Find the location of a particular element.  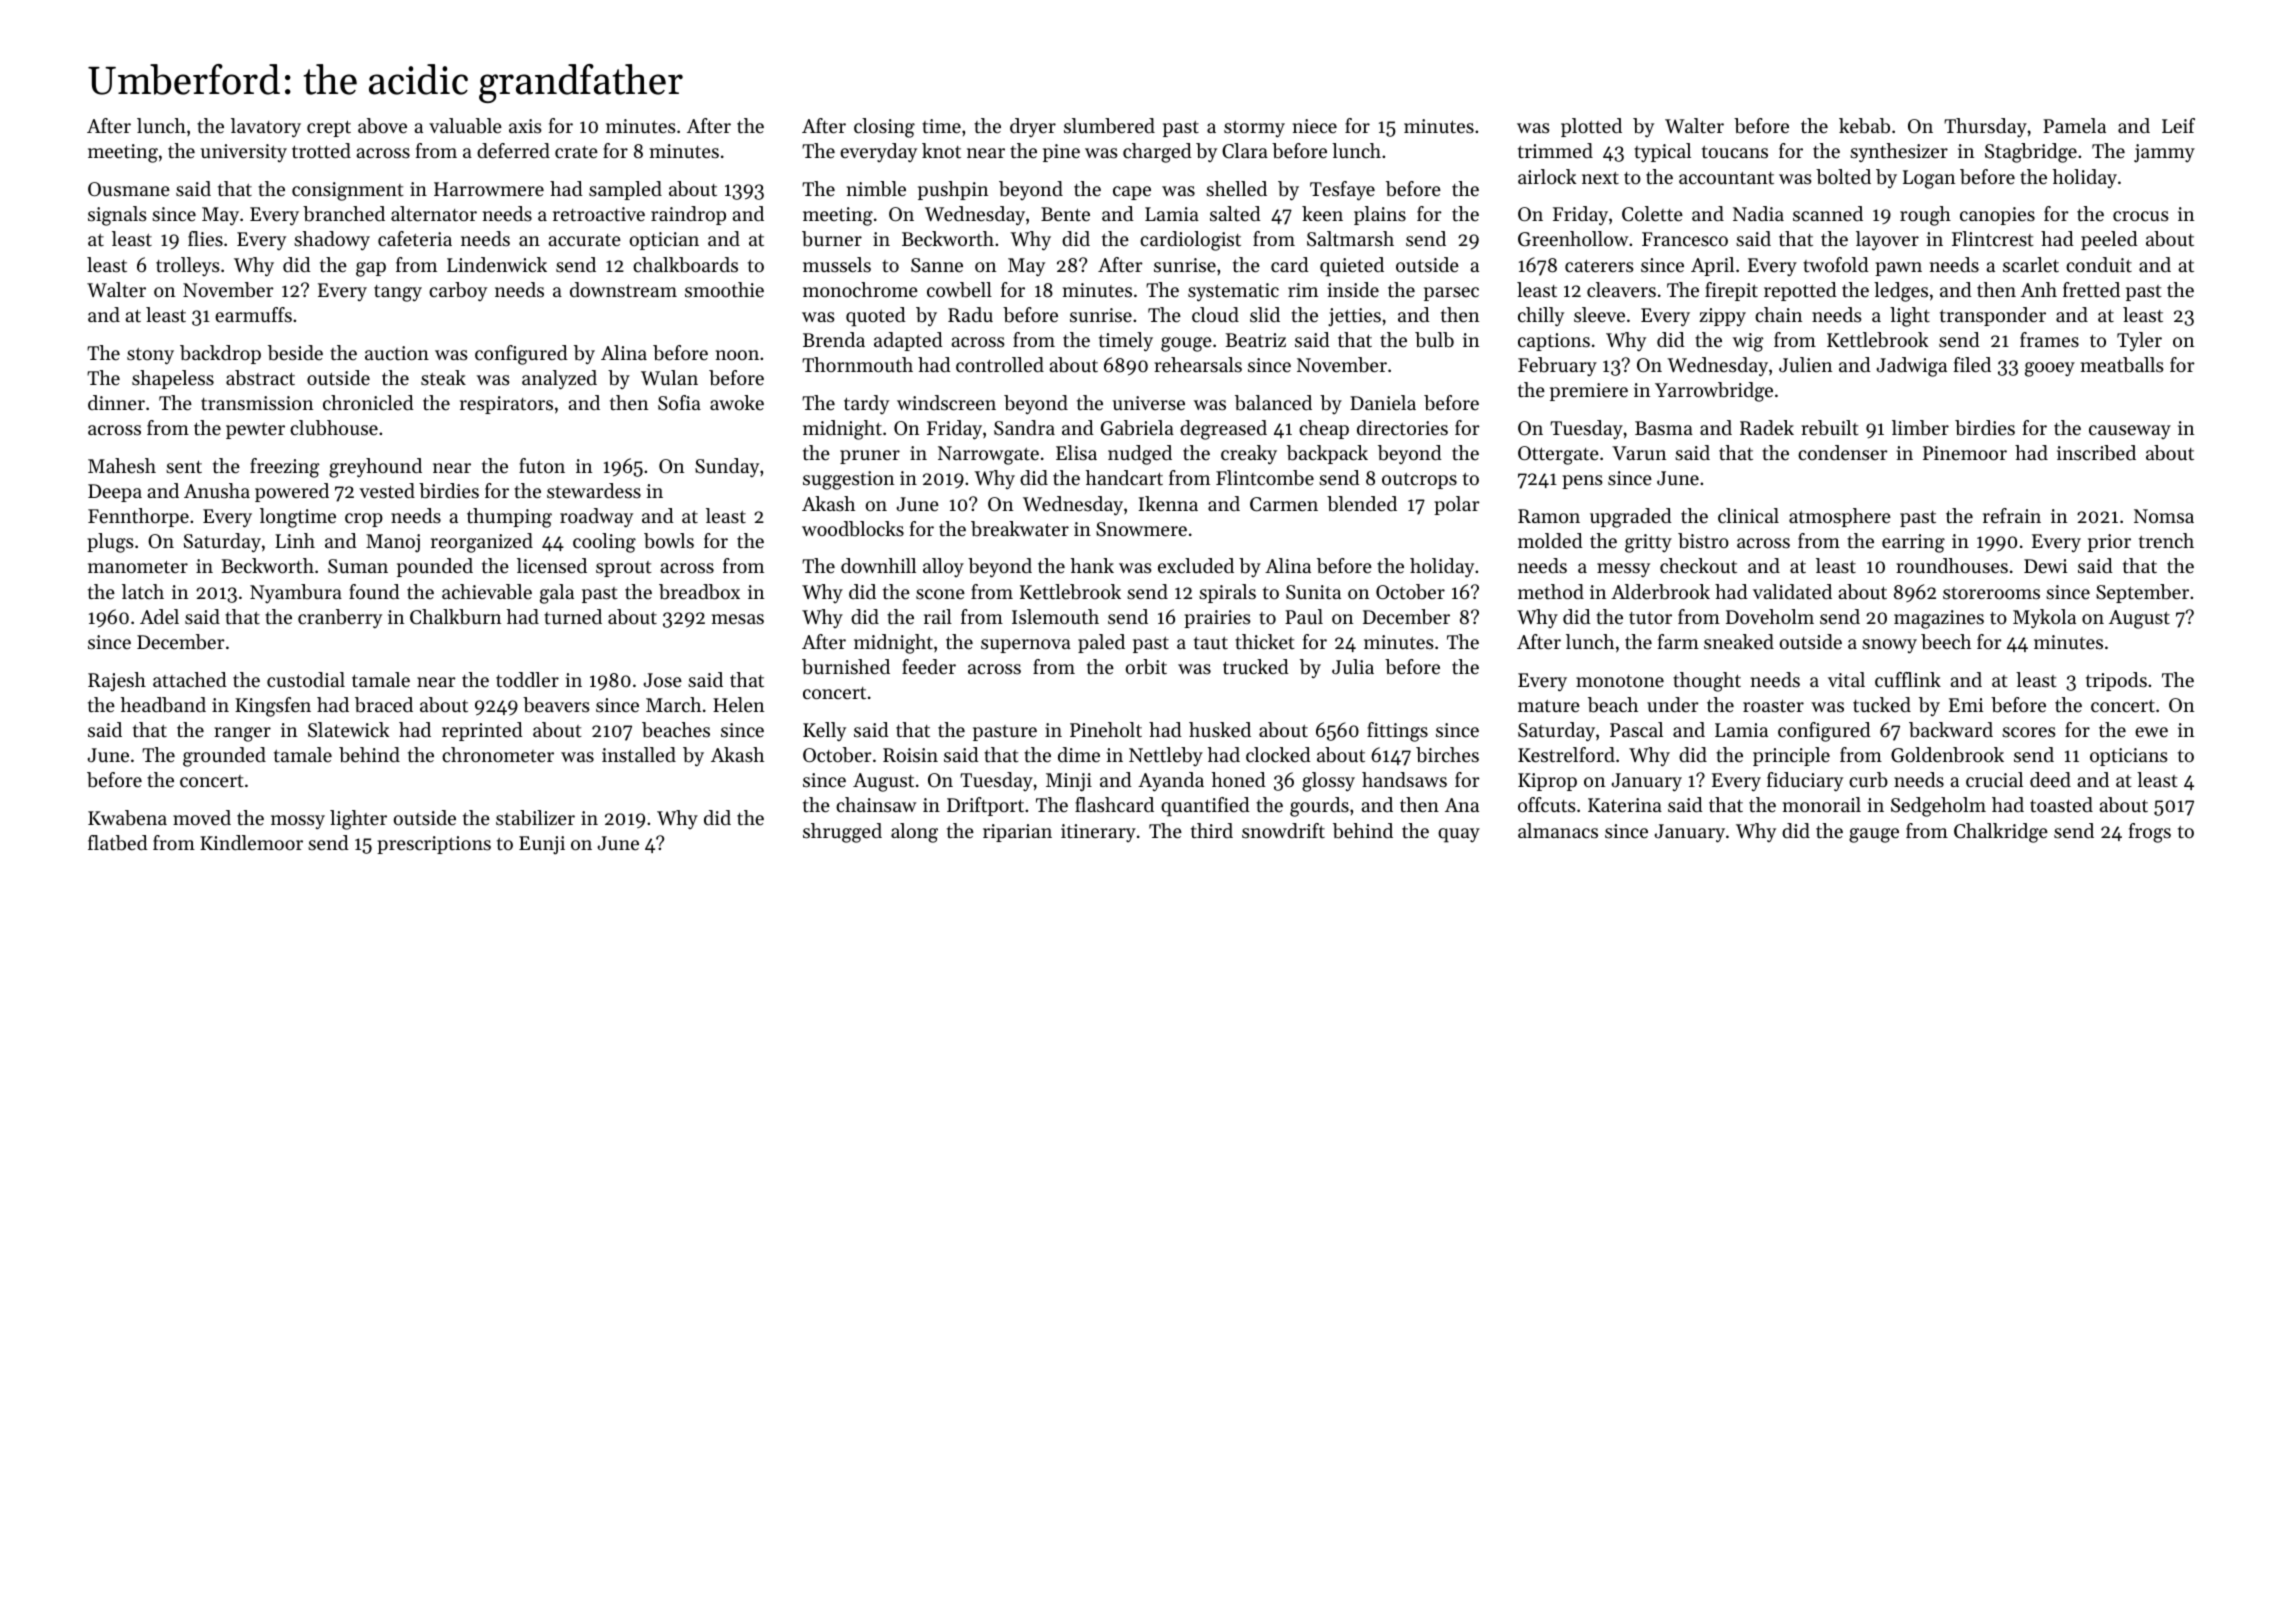

plotted is located at coordinates (1591, 127).
